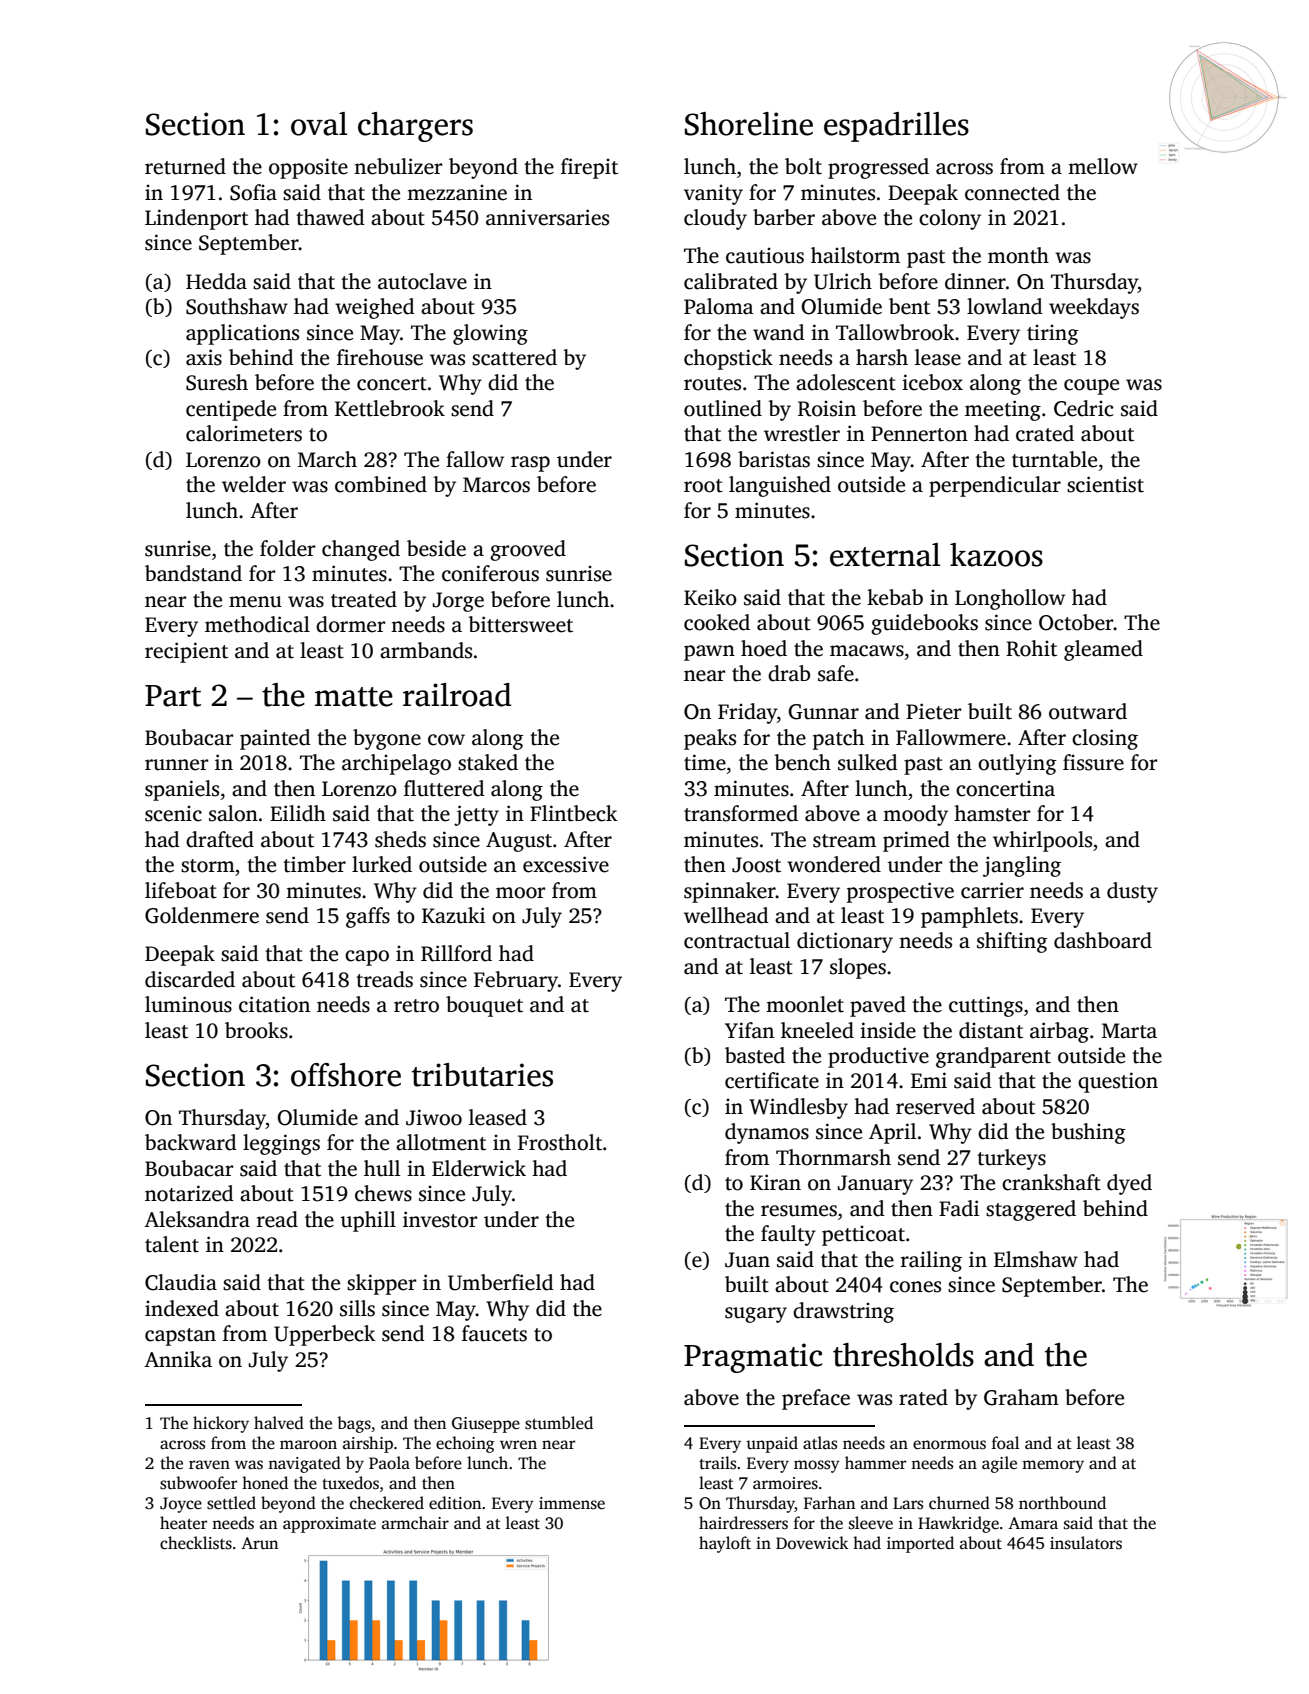  What do you see at coordinates (181, 1282) in the screenshot?
I see `Claudia` at bounding box center [181, 1282].
